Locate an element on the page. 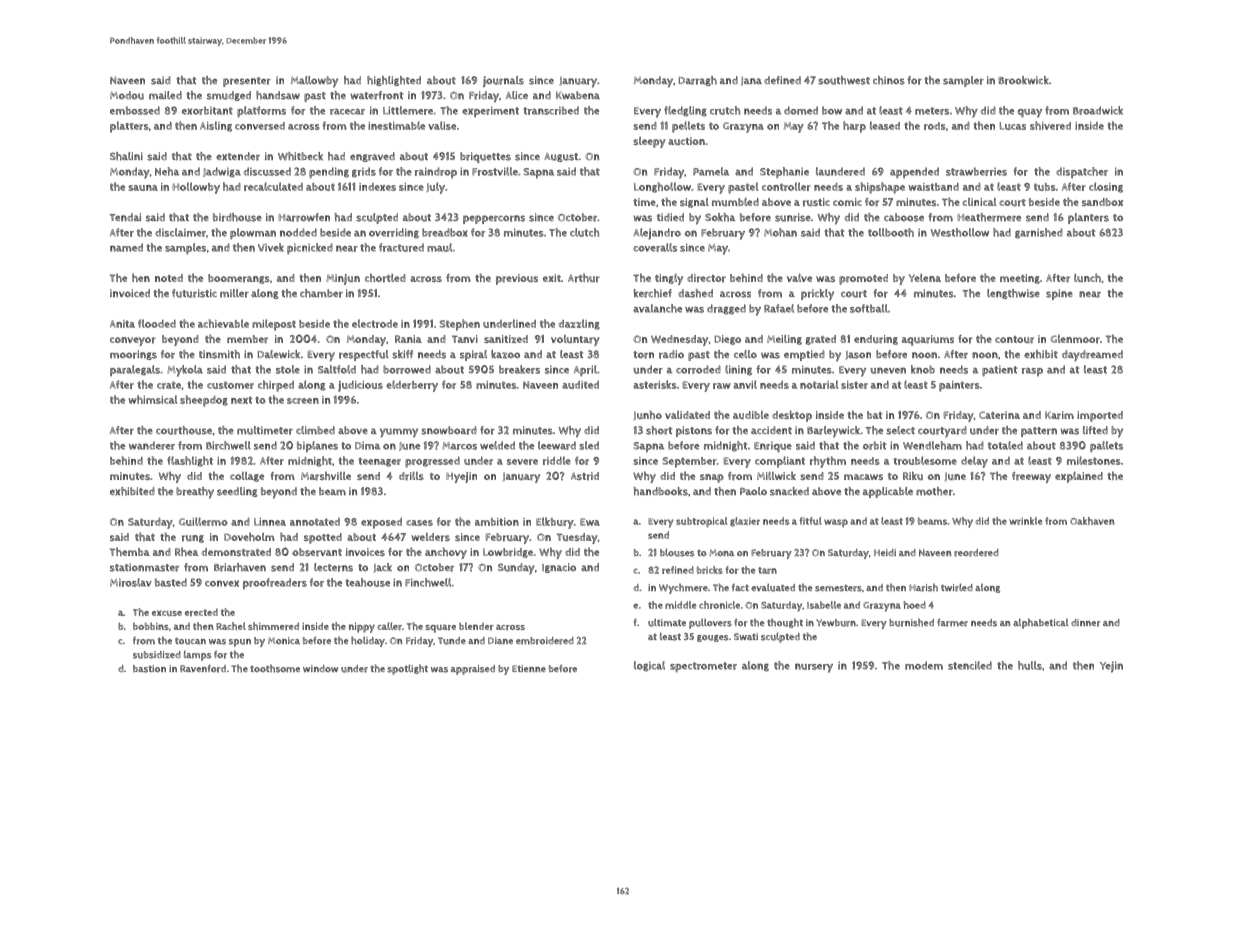  reordered is located at coordinates (976, 553).
